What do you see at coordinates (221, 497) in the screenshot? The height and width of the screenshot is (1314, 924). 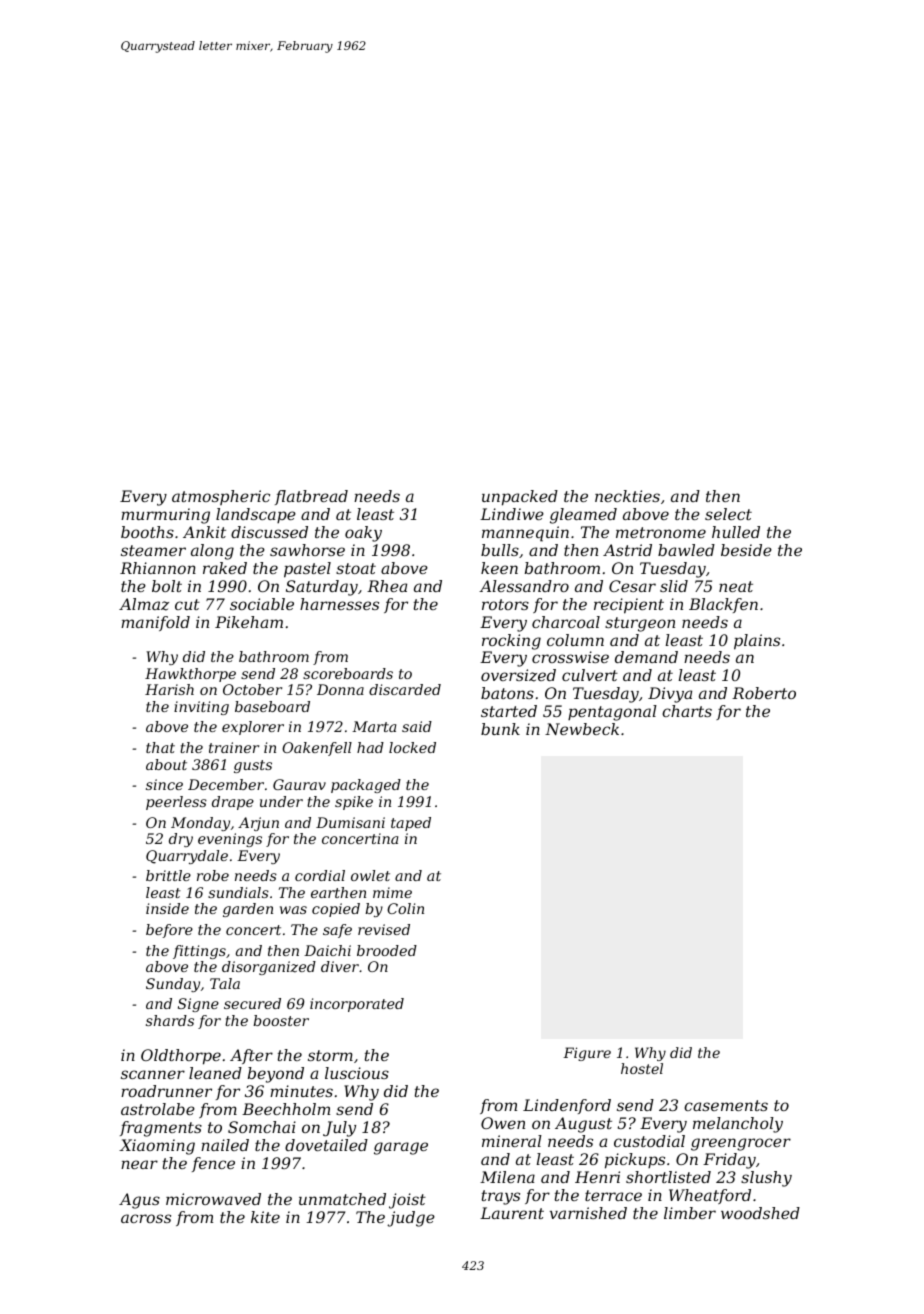 I see `atmospheric` at bounding box center [221, 497].
